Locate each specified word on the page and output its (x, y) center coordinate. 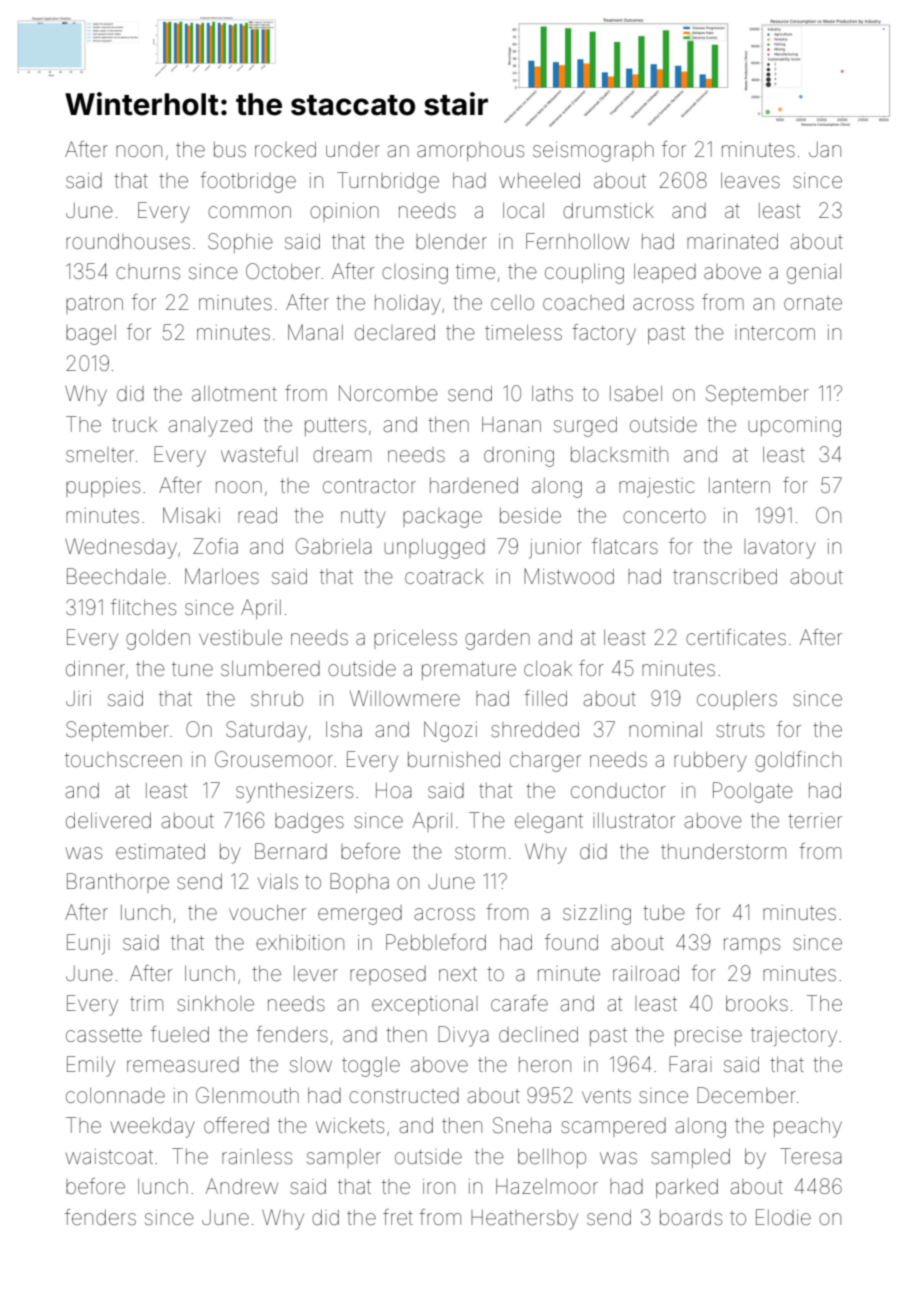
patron (94, 305)
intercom (775, 333)
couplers (737, 700)
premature (469, 671)
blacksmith (619, 454)
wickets (350, 1126)
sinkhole (215, 1004)
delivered (108, 821)
